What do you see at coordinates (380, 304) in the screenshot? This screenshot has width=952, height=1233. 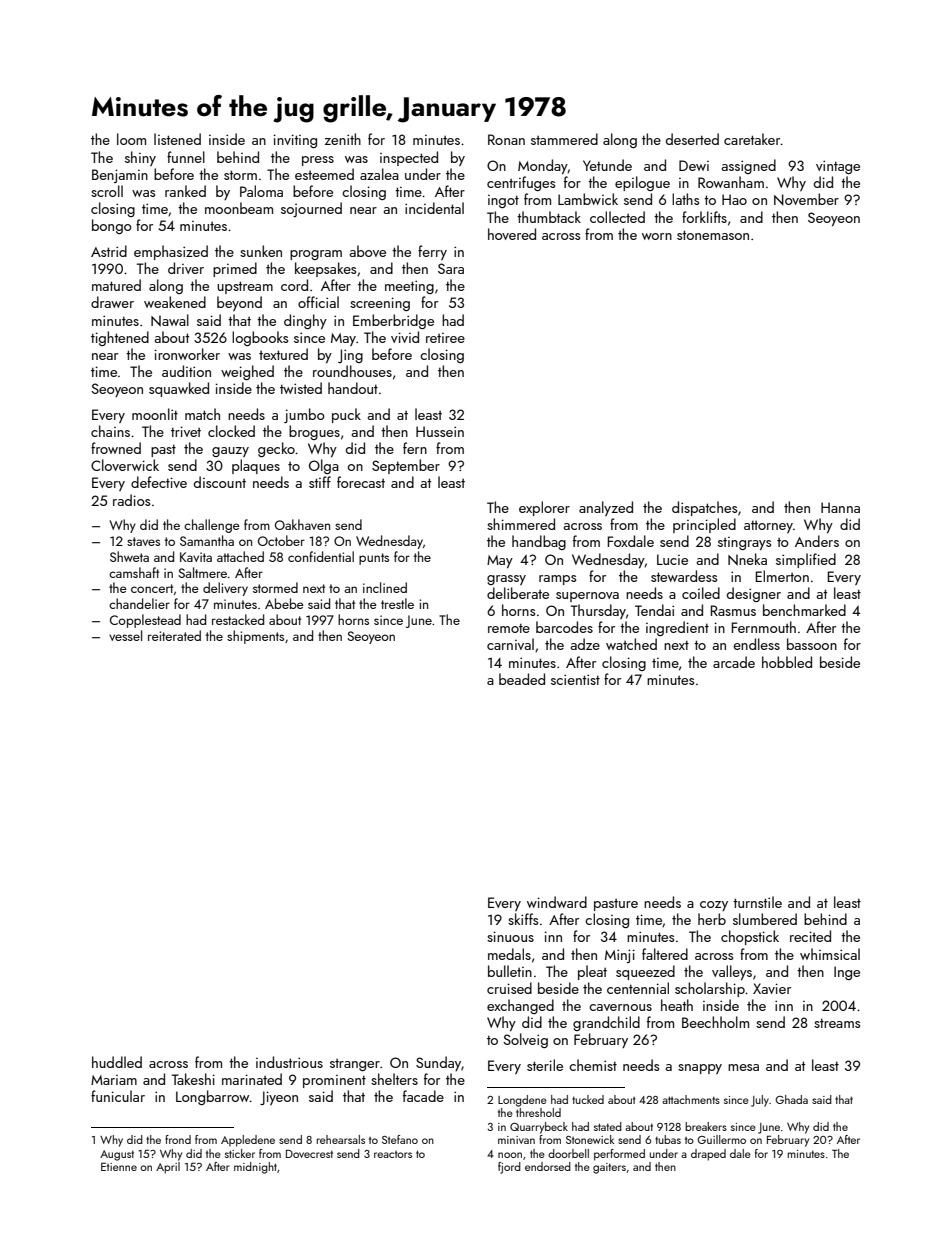 I see `screening` at bounding box center [380, 304].
